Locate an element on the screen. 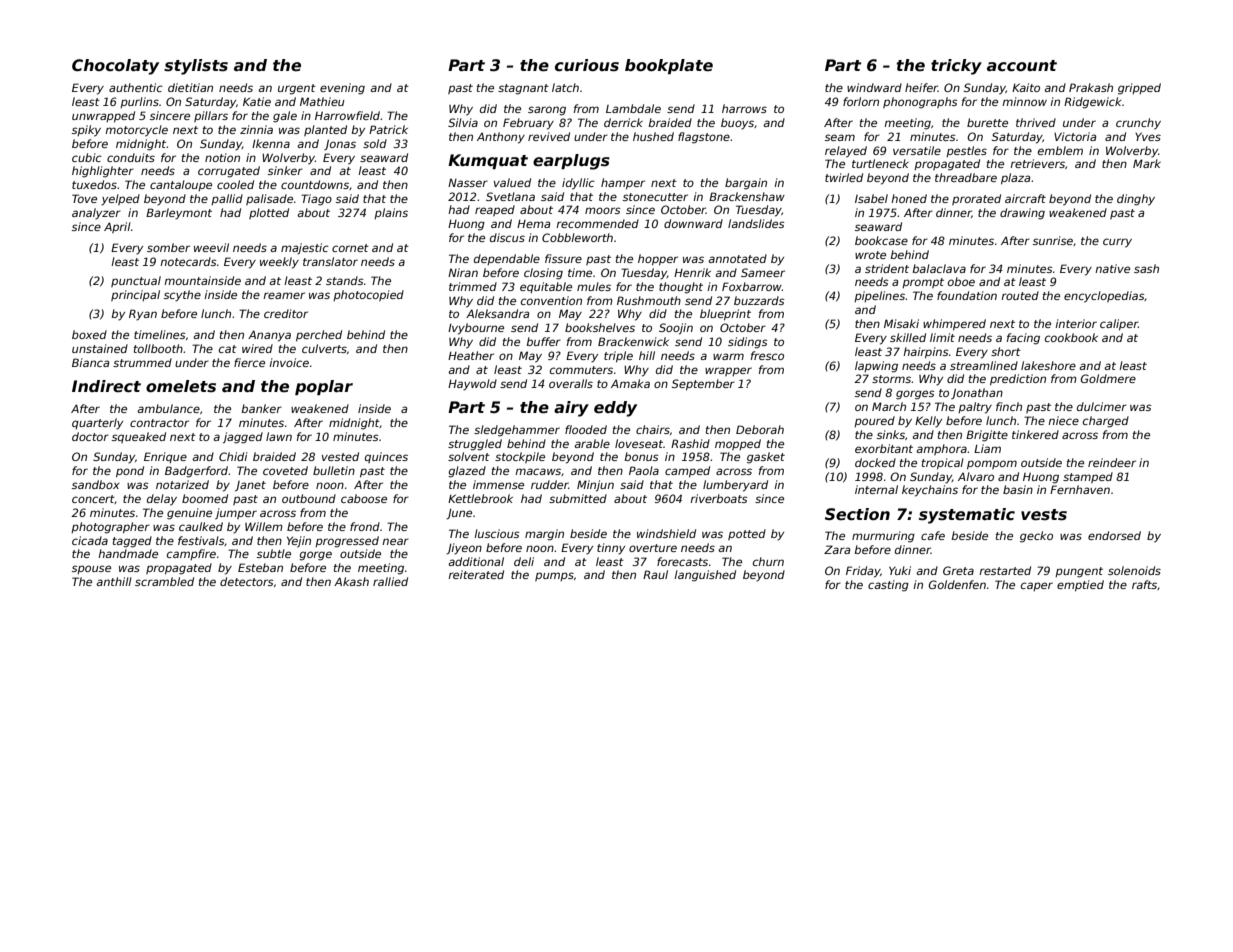 The width and height of the screenshot is (1233, 952). casting is located at coordinates (888, 586).
